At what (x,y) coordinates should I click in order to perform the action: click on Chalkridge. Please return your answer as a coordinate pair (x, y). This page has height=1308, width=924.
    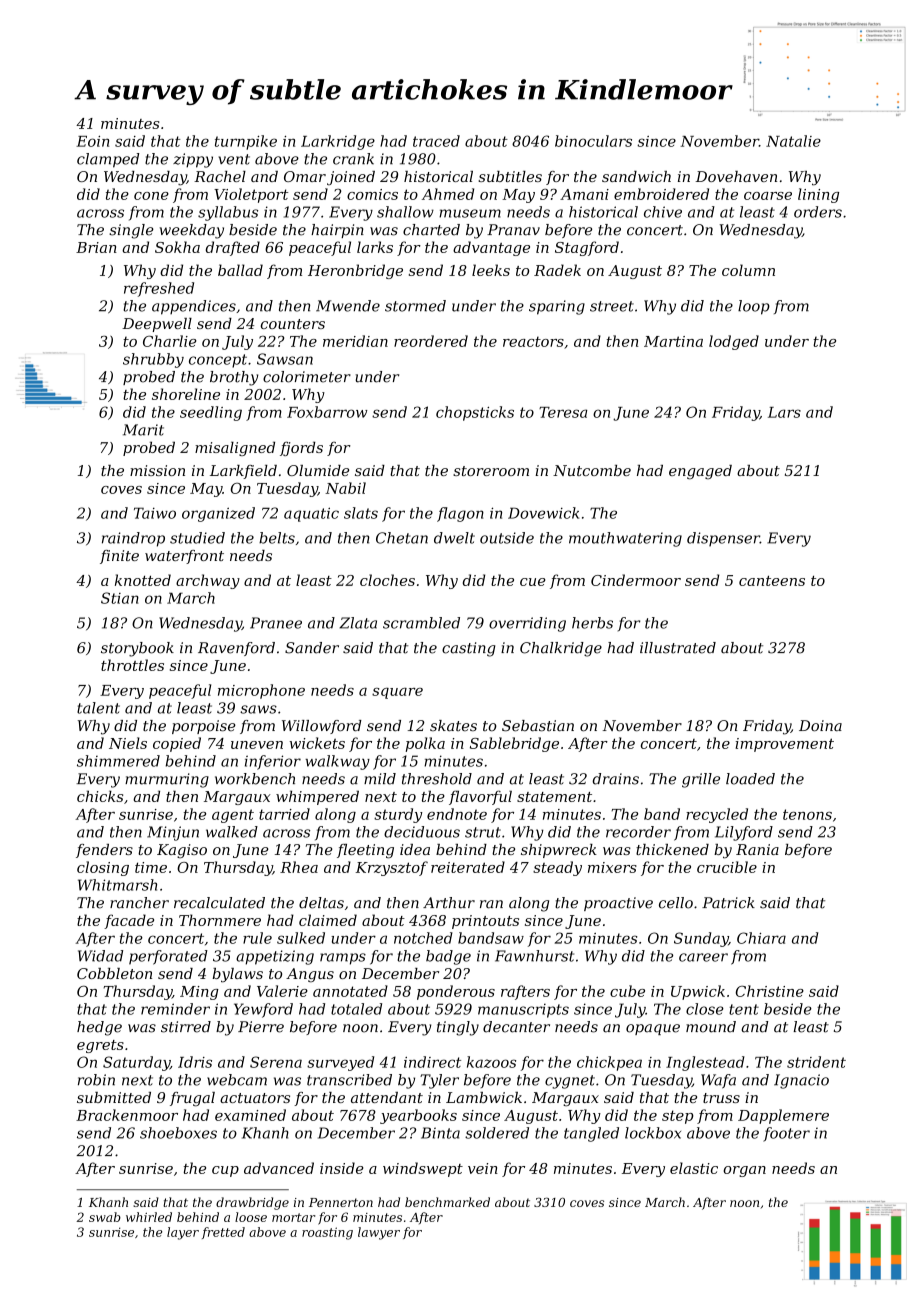
    Looking at the image, I should click on (561, 649).
